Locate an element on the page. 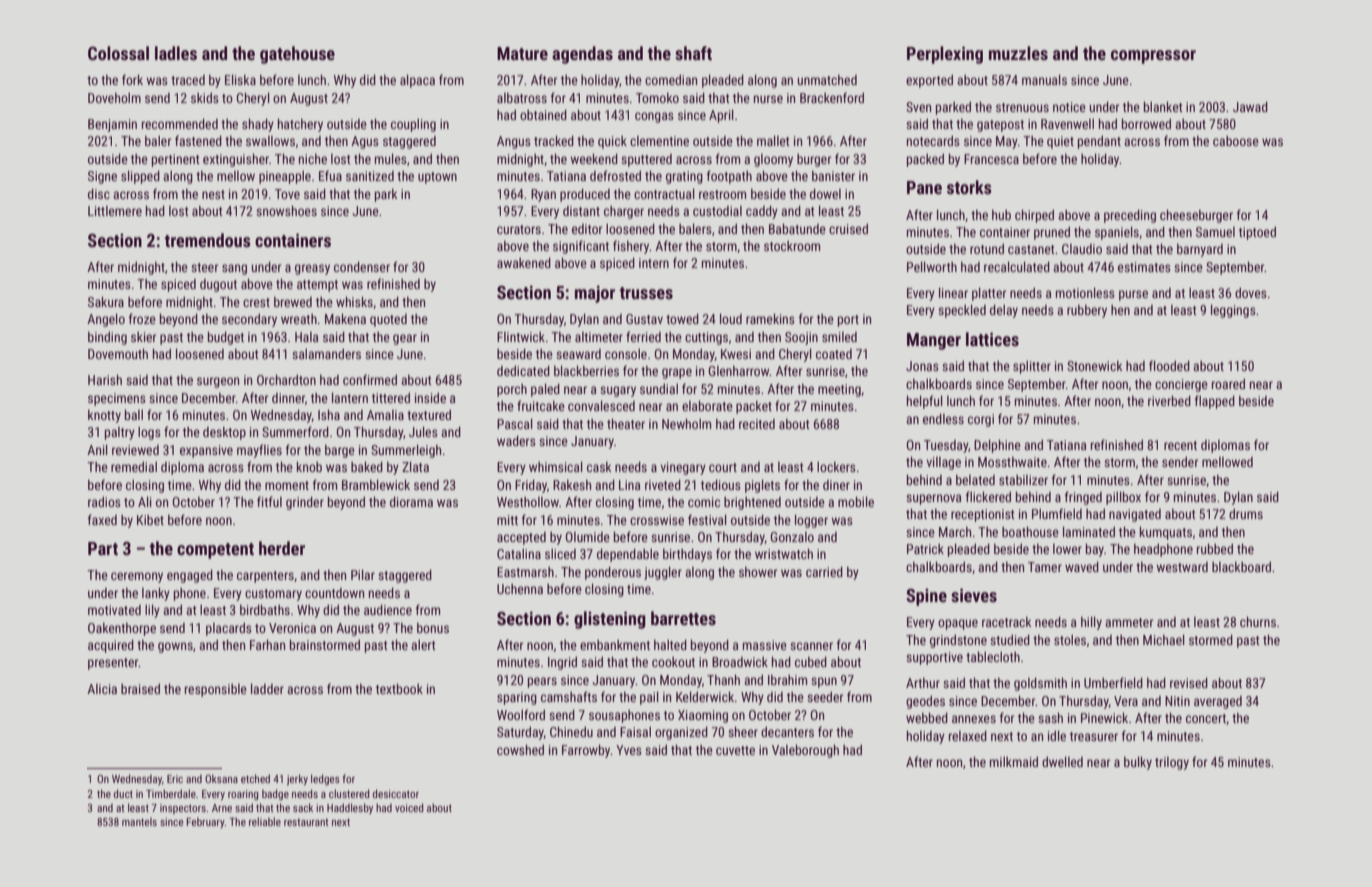 The height and width of the document is (887, 1372). ladles is located at coordinates (176, 53).
